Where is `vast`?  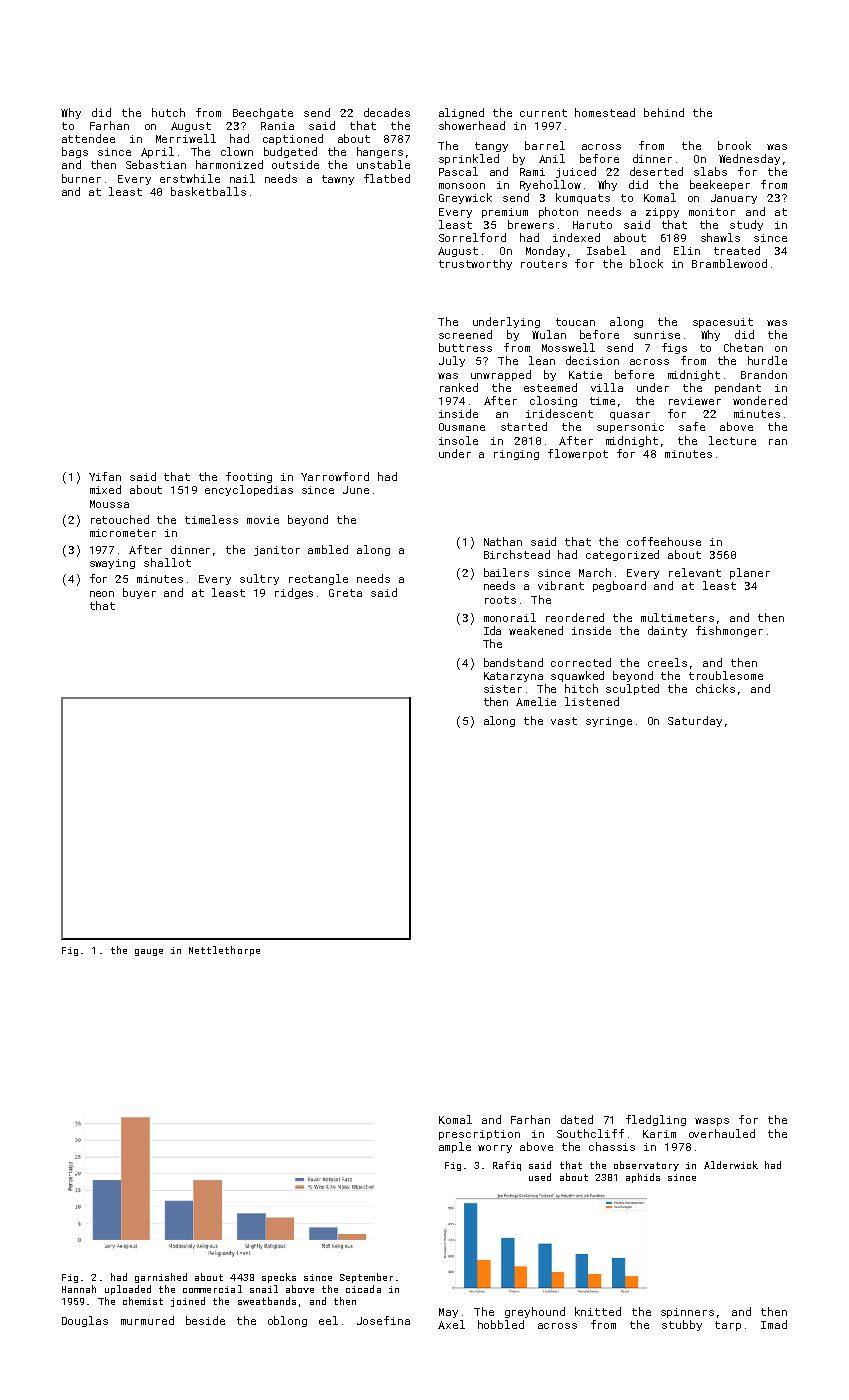 vast is located at coordinates (564, 721).
